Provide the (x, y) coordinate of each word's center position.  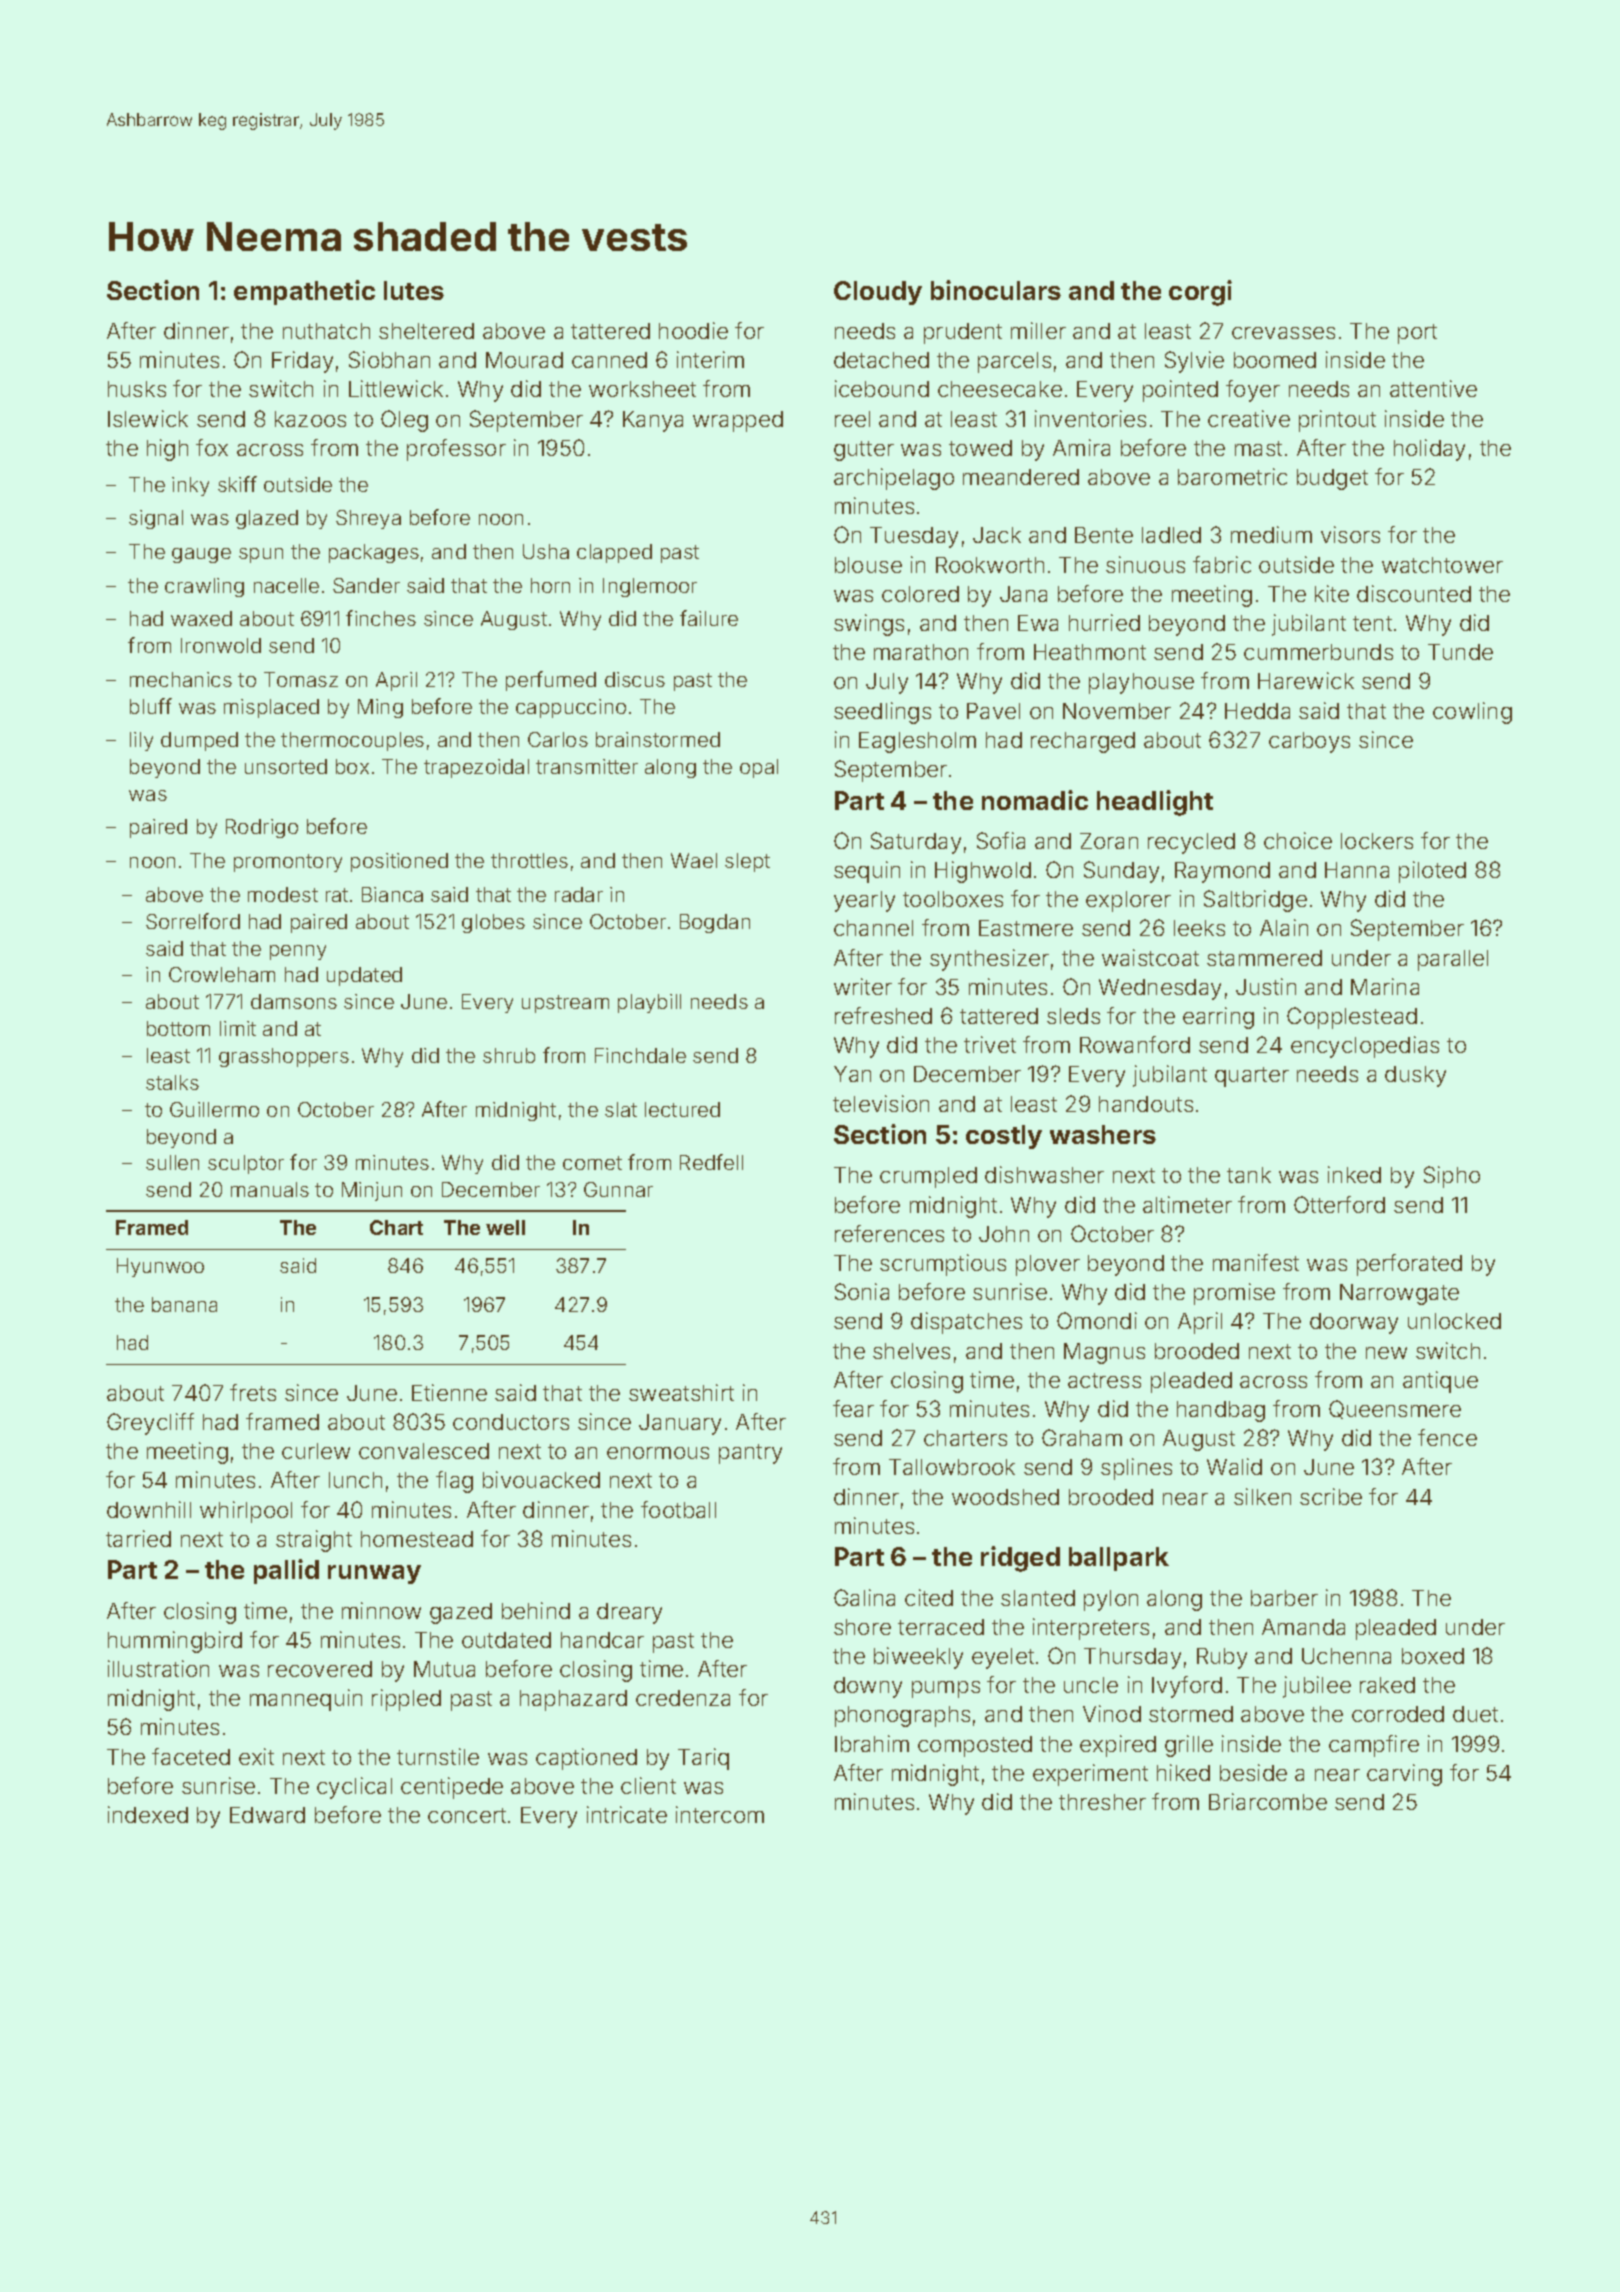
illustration (158, 1668)
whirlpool (246, 1512)
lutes (414, 290)
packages (374, 553)
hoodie (693, 330)
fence (1447, 1437)
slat (621, 1109)
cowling (1472, 713)
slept (747, 862)
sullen (172, 1162)
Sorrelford (193, 921)
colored (920, 594)
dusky (1415, 1076)
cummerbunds (1318, 652)
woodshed (1005, 1497)
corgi (1200, 293)
